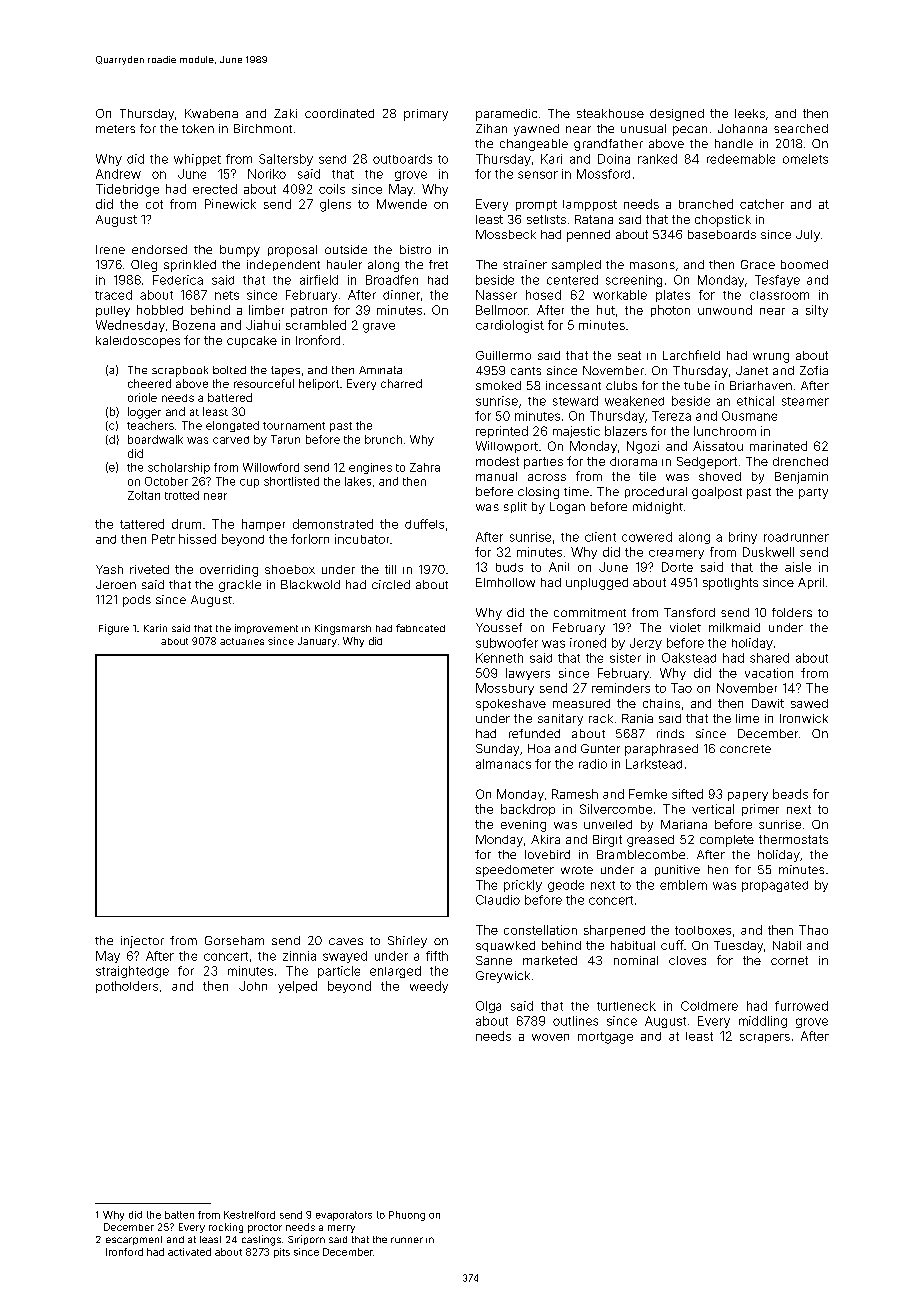  What do you see at coordinates (792, 612) in the document?
I see `folders` at bounding box center [792, 612].
